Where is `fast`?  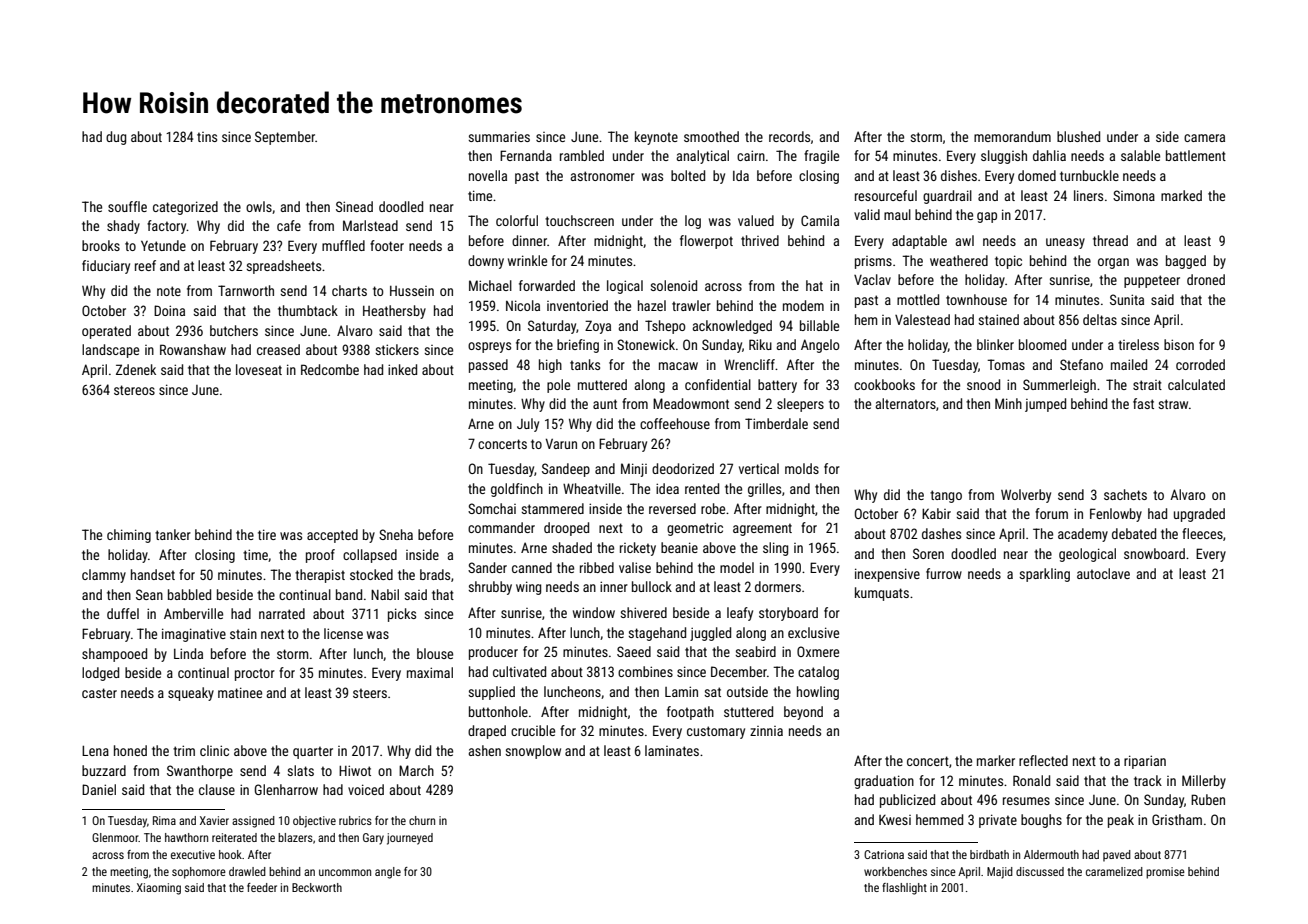
fast is located at coordinates (1143, 403).
